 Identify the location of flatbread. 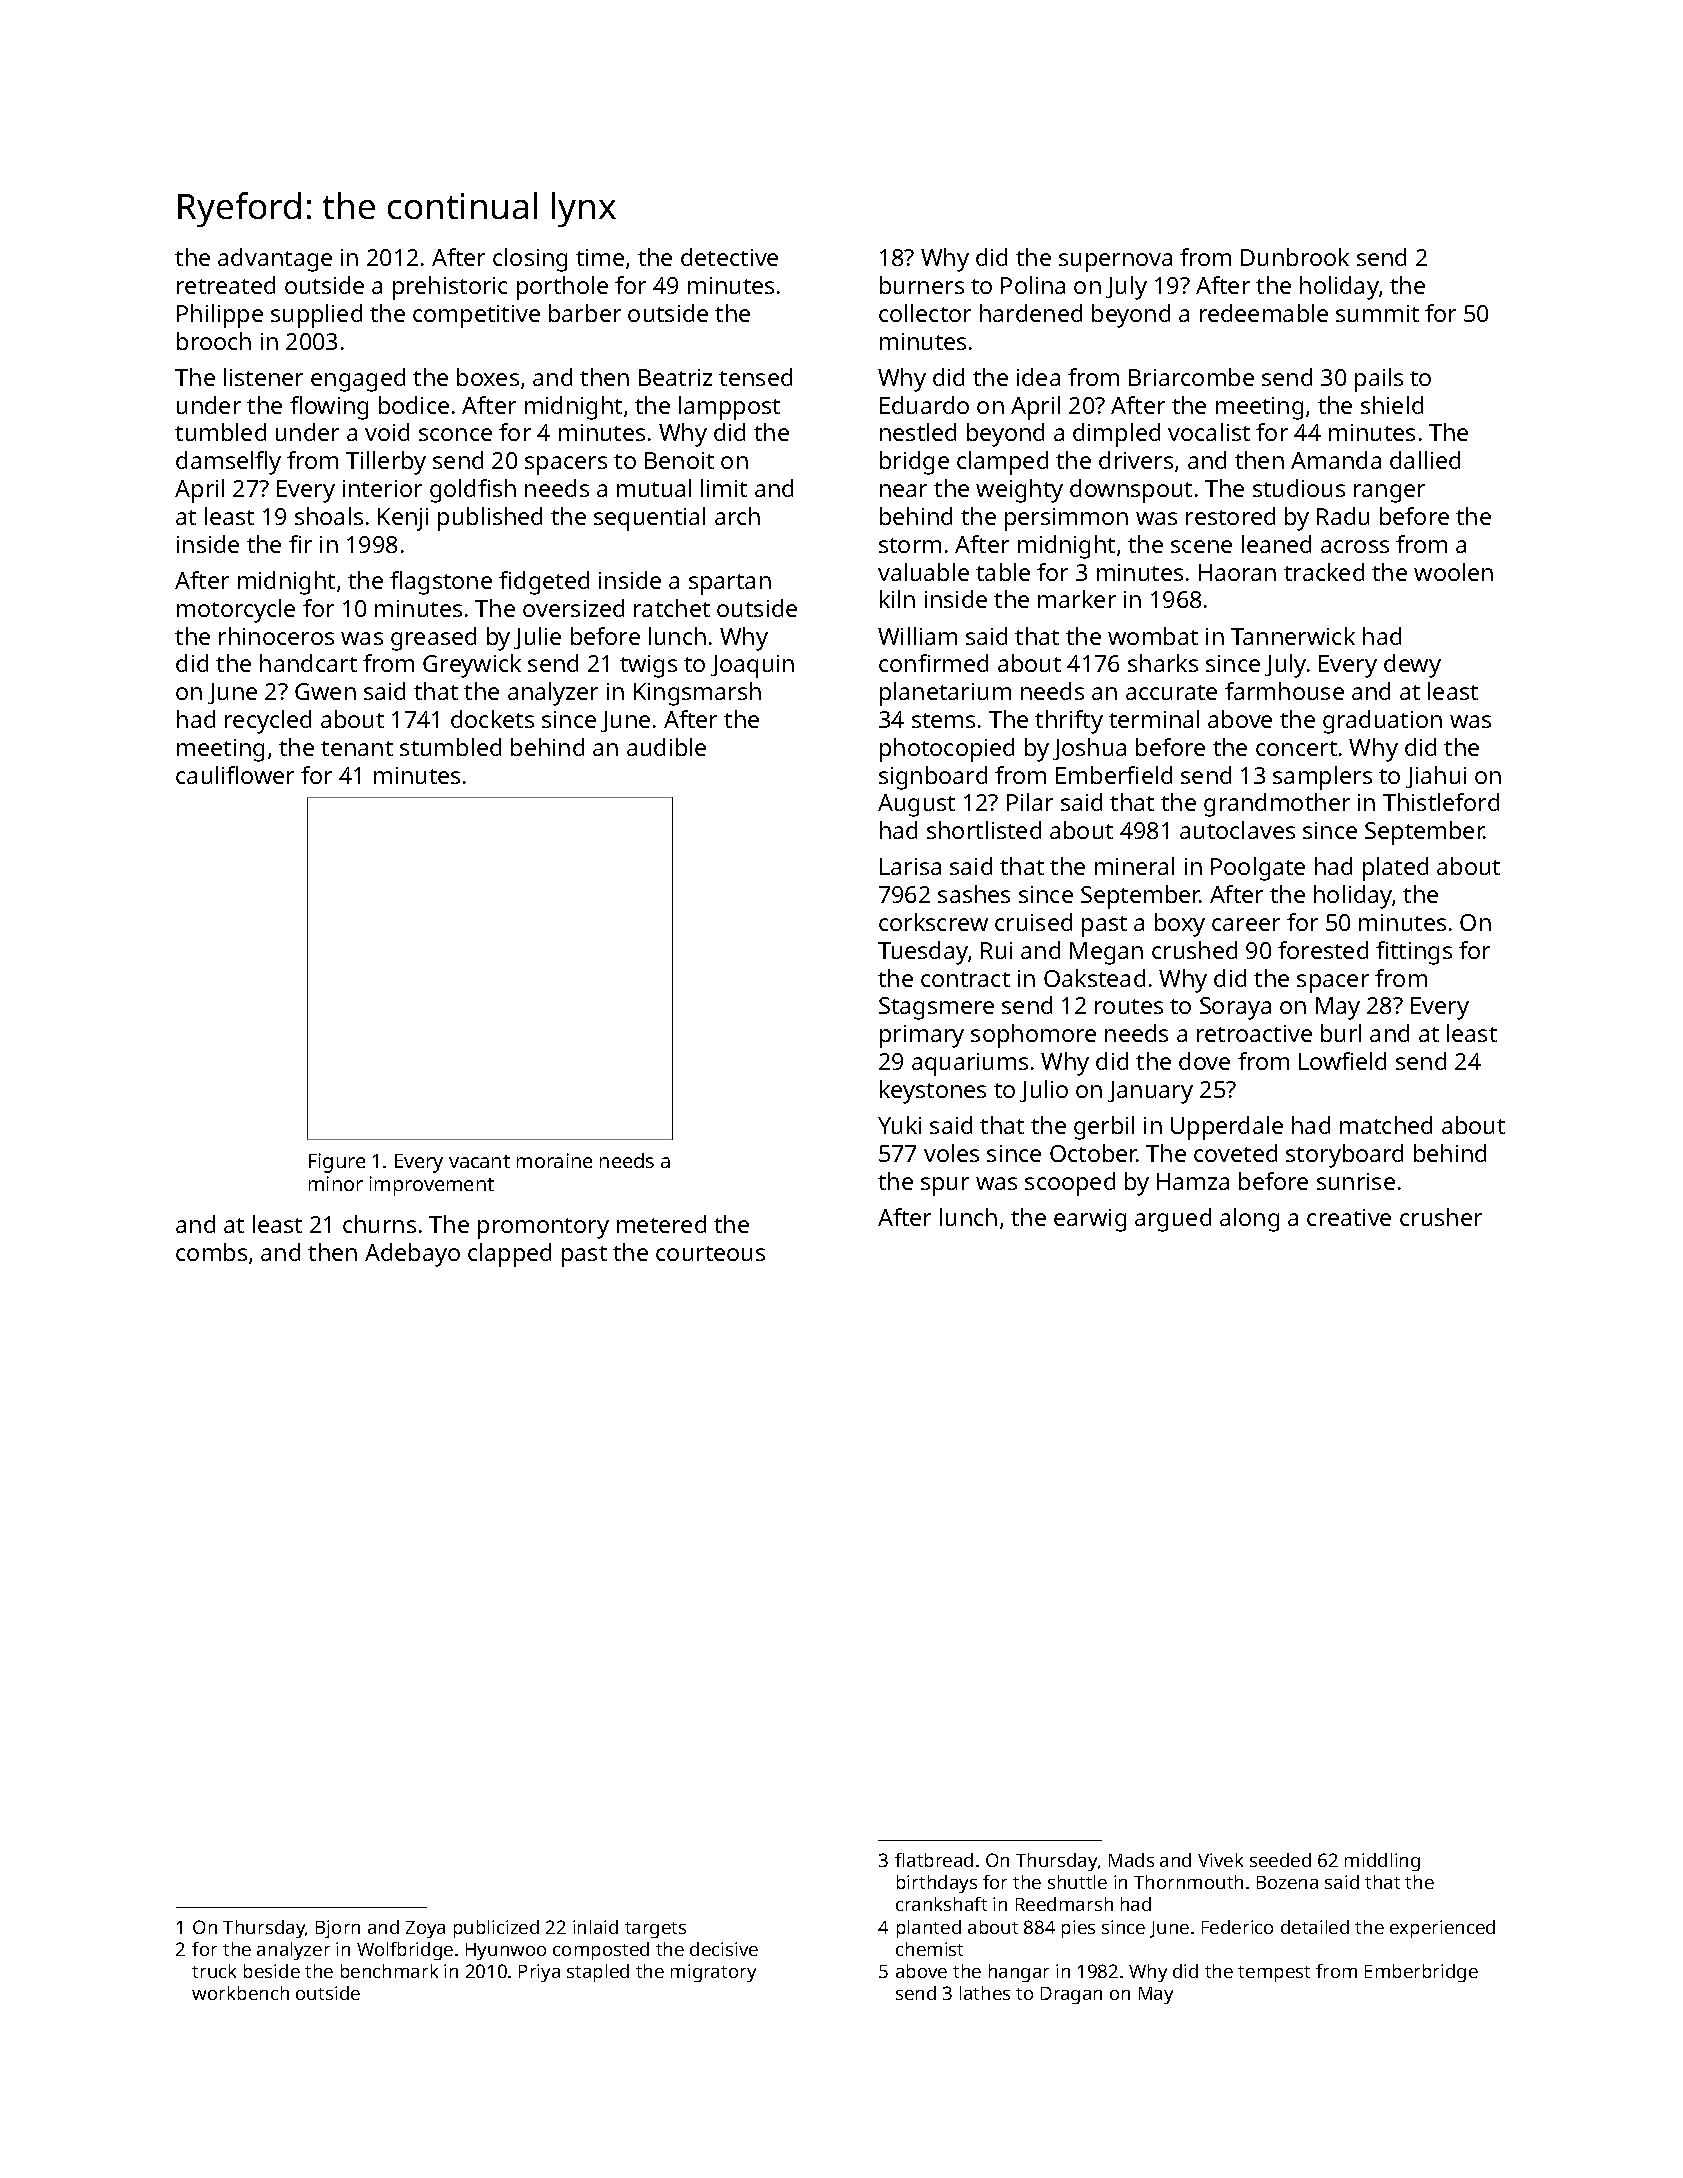
(934, 1860).
